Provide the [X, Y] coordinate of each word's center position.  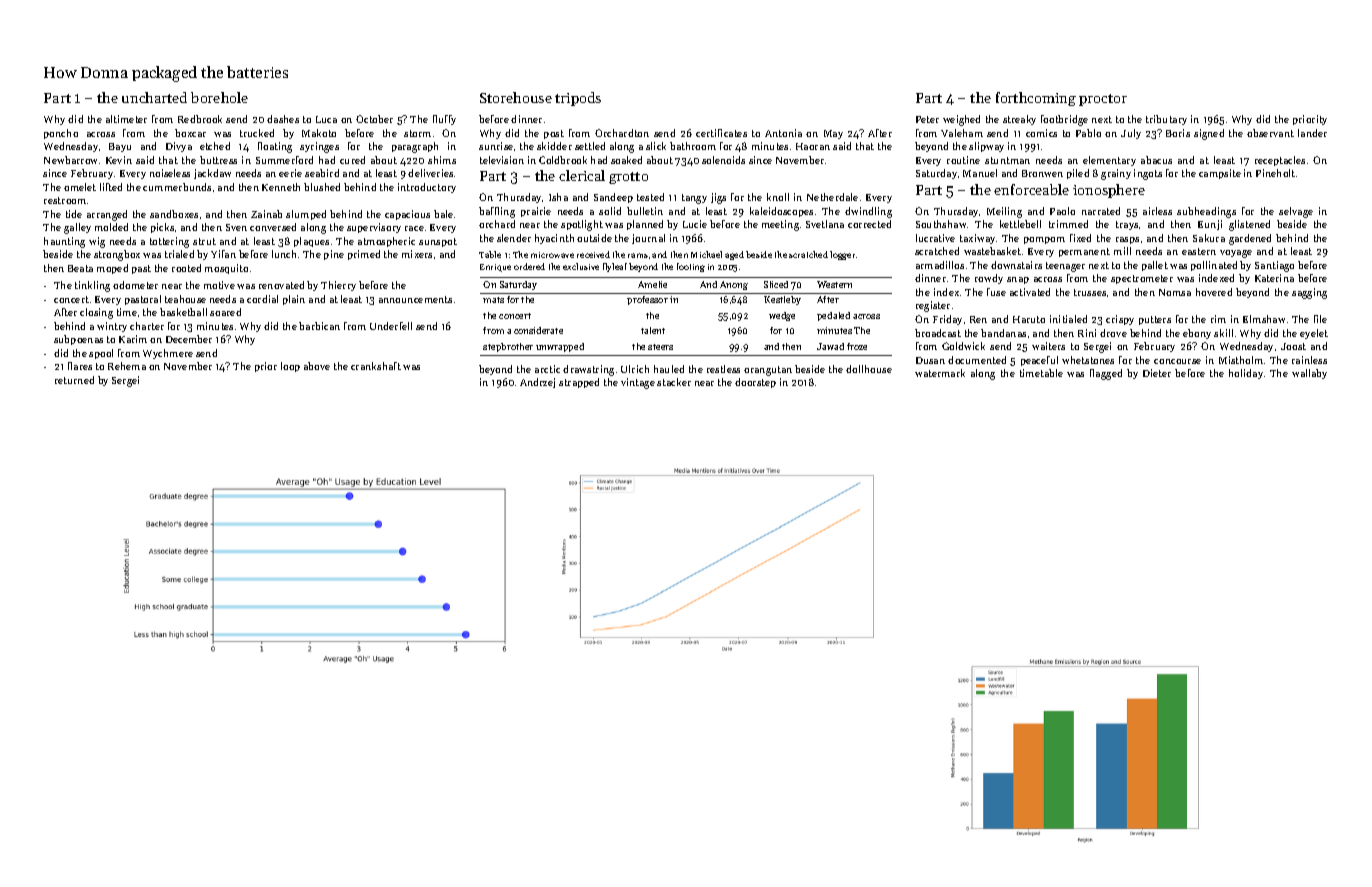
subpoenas [78, 340]
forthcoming [1036, 99]
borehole [219, 97]
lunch [284, 254]
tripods [578, 99]
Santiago [1274, 266]
